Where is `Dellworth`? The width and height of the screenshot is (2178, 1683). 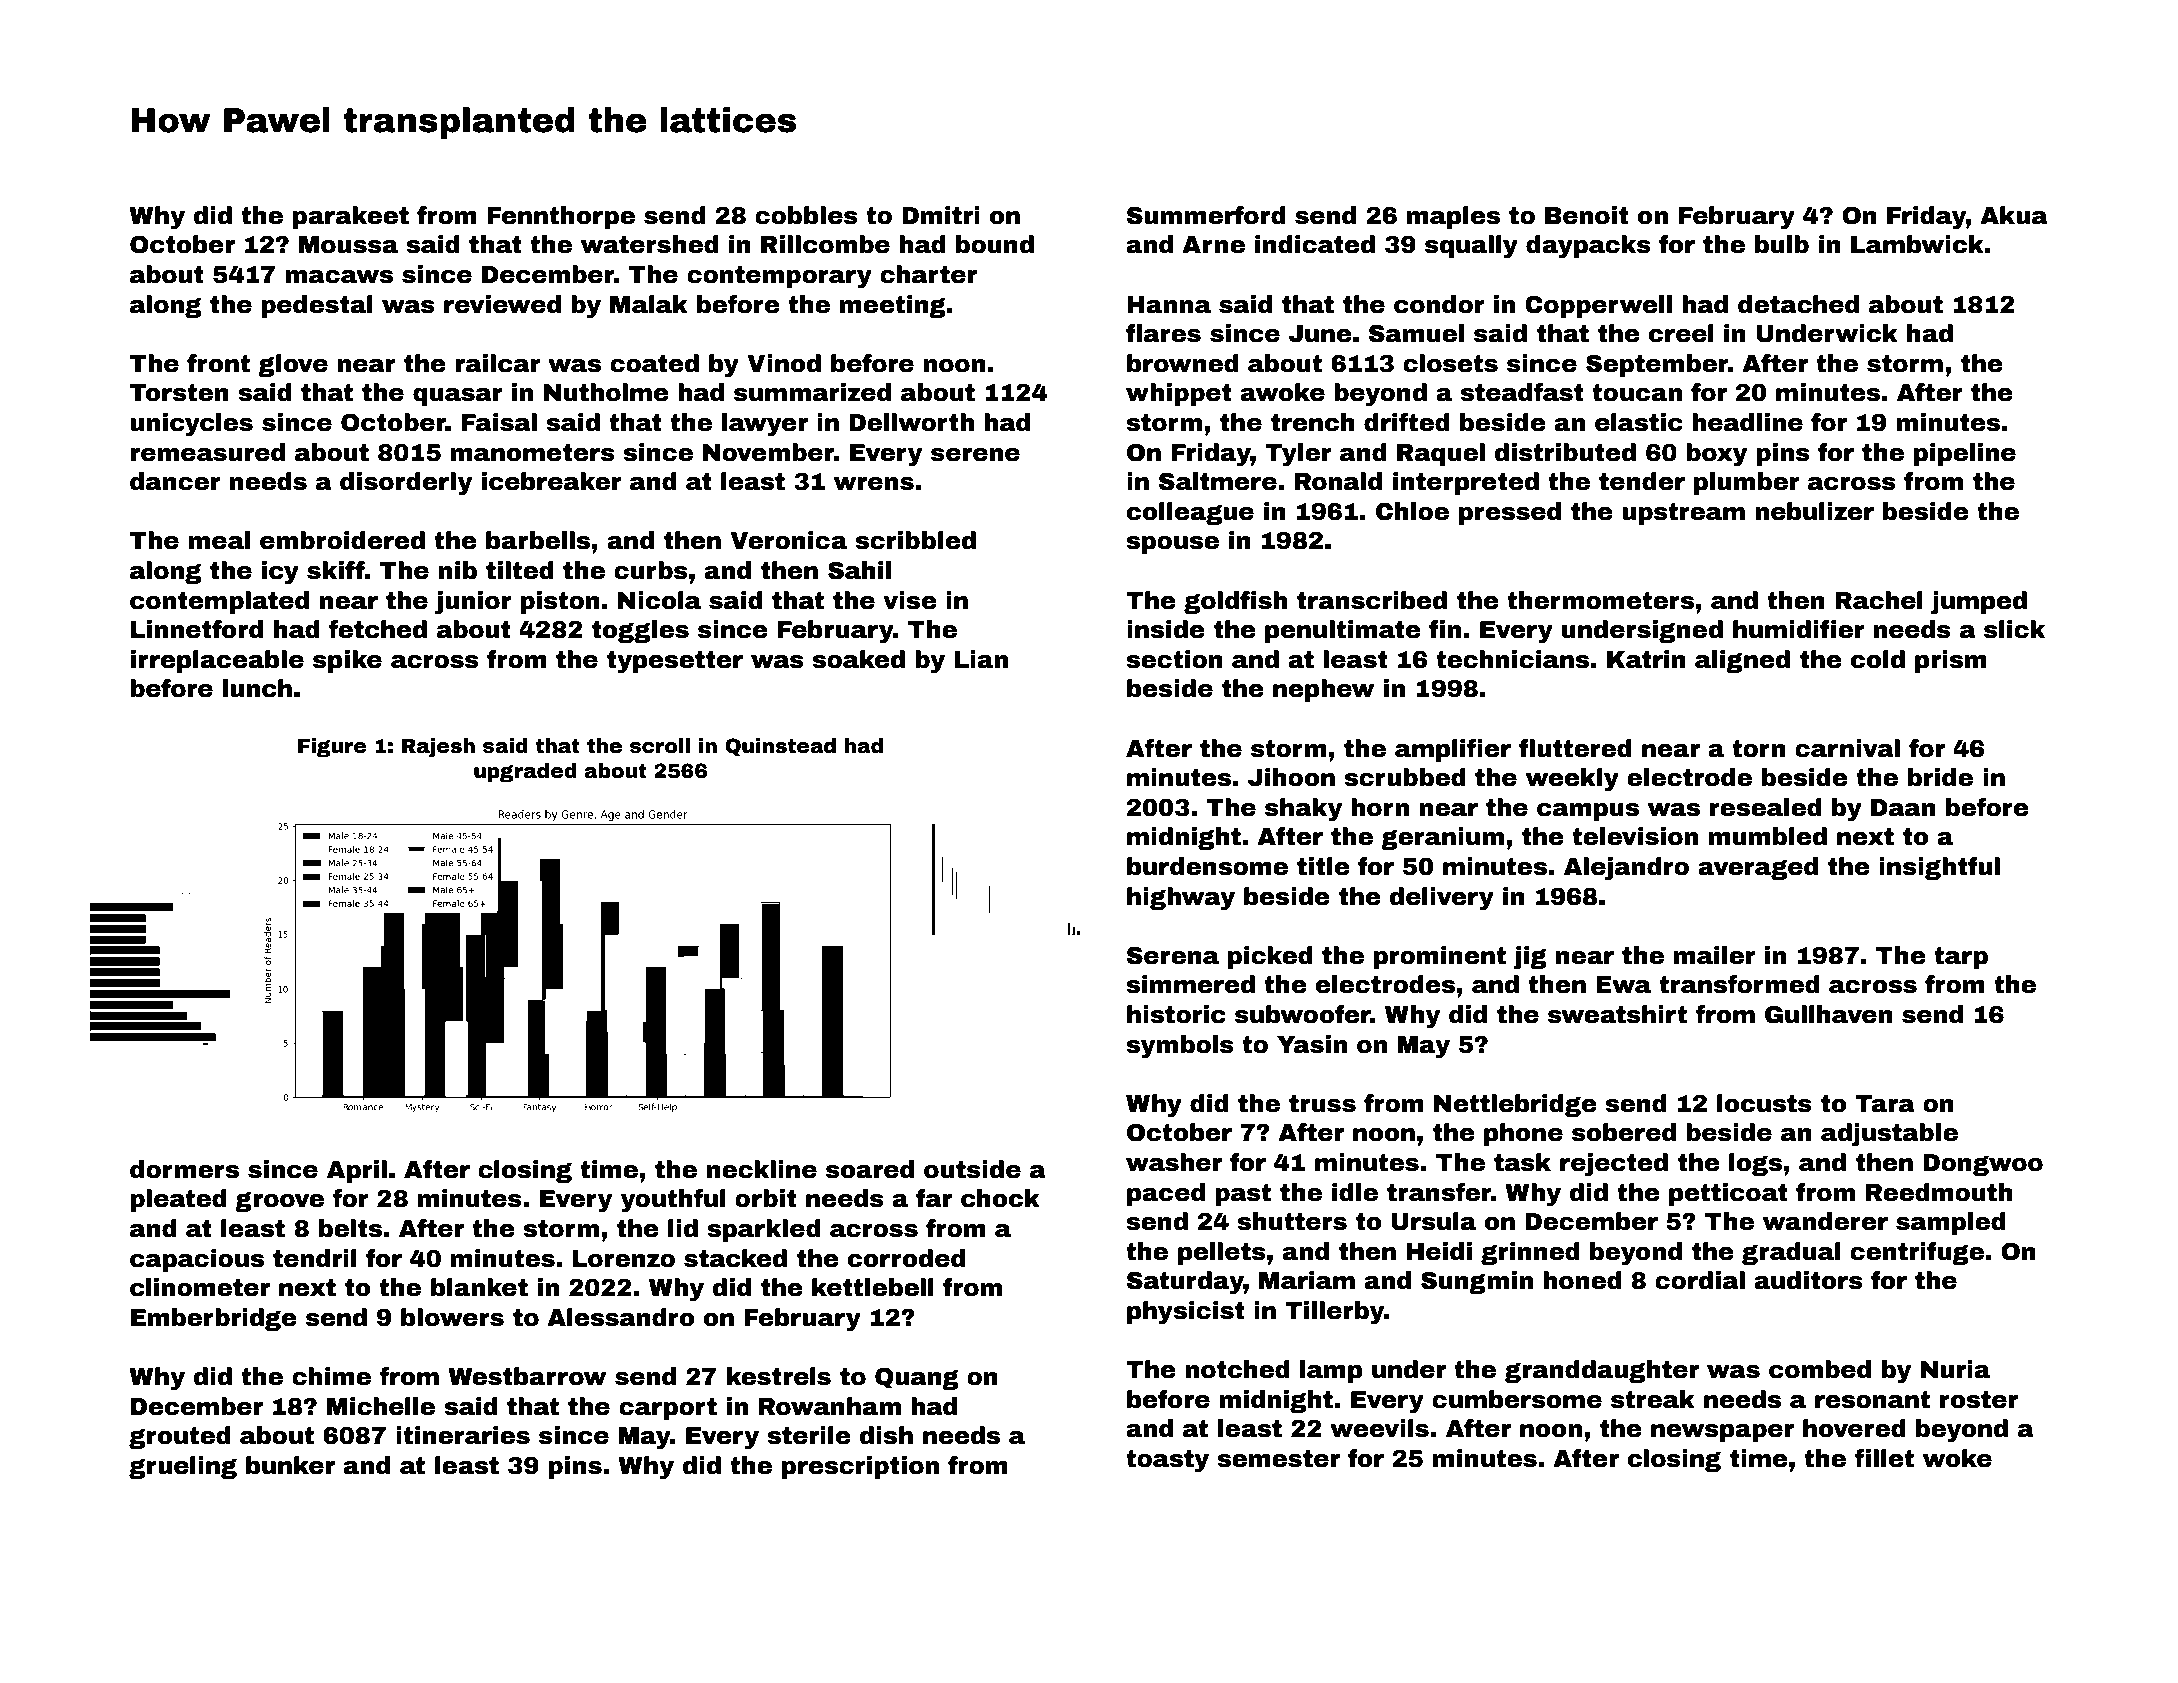
Dellworth is located at coordinates (911, 422).
